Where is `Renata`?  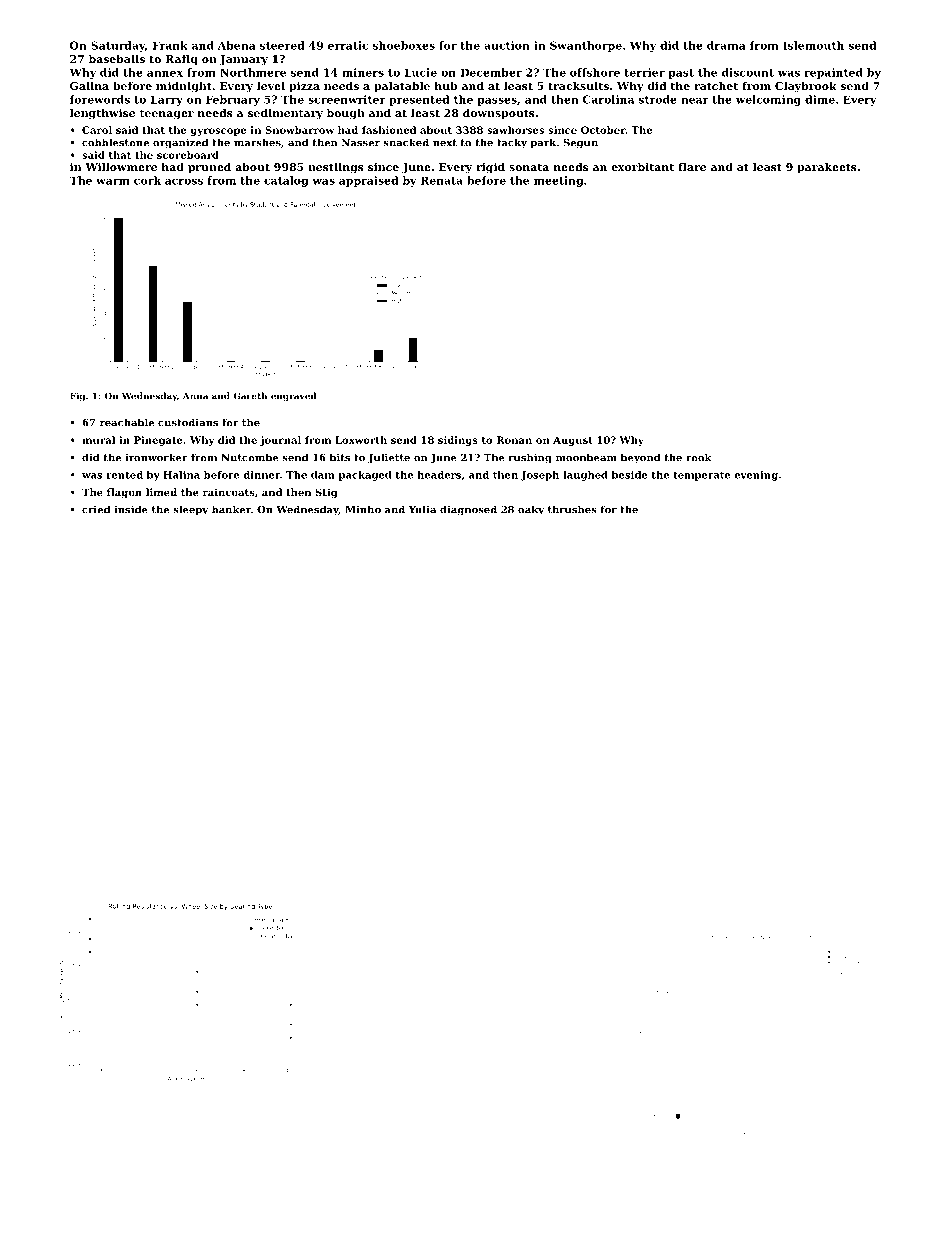 Renata is located at coordinates (442, 180).
